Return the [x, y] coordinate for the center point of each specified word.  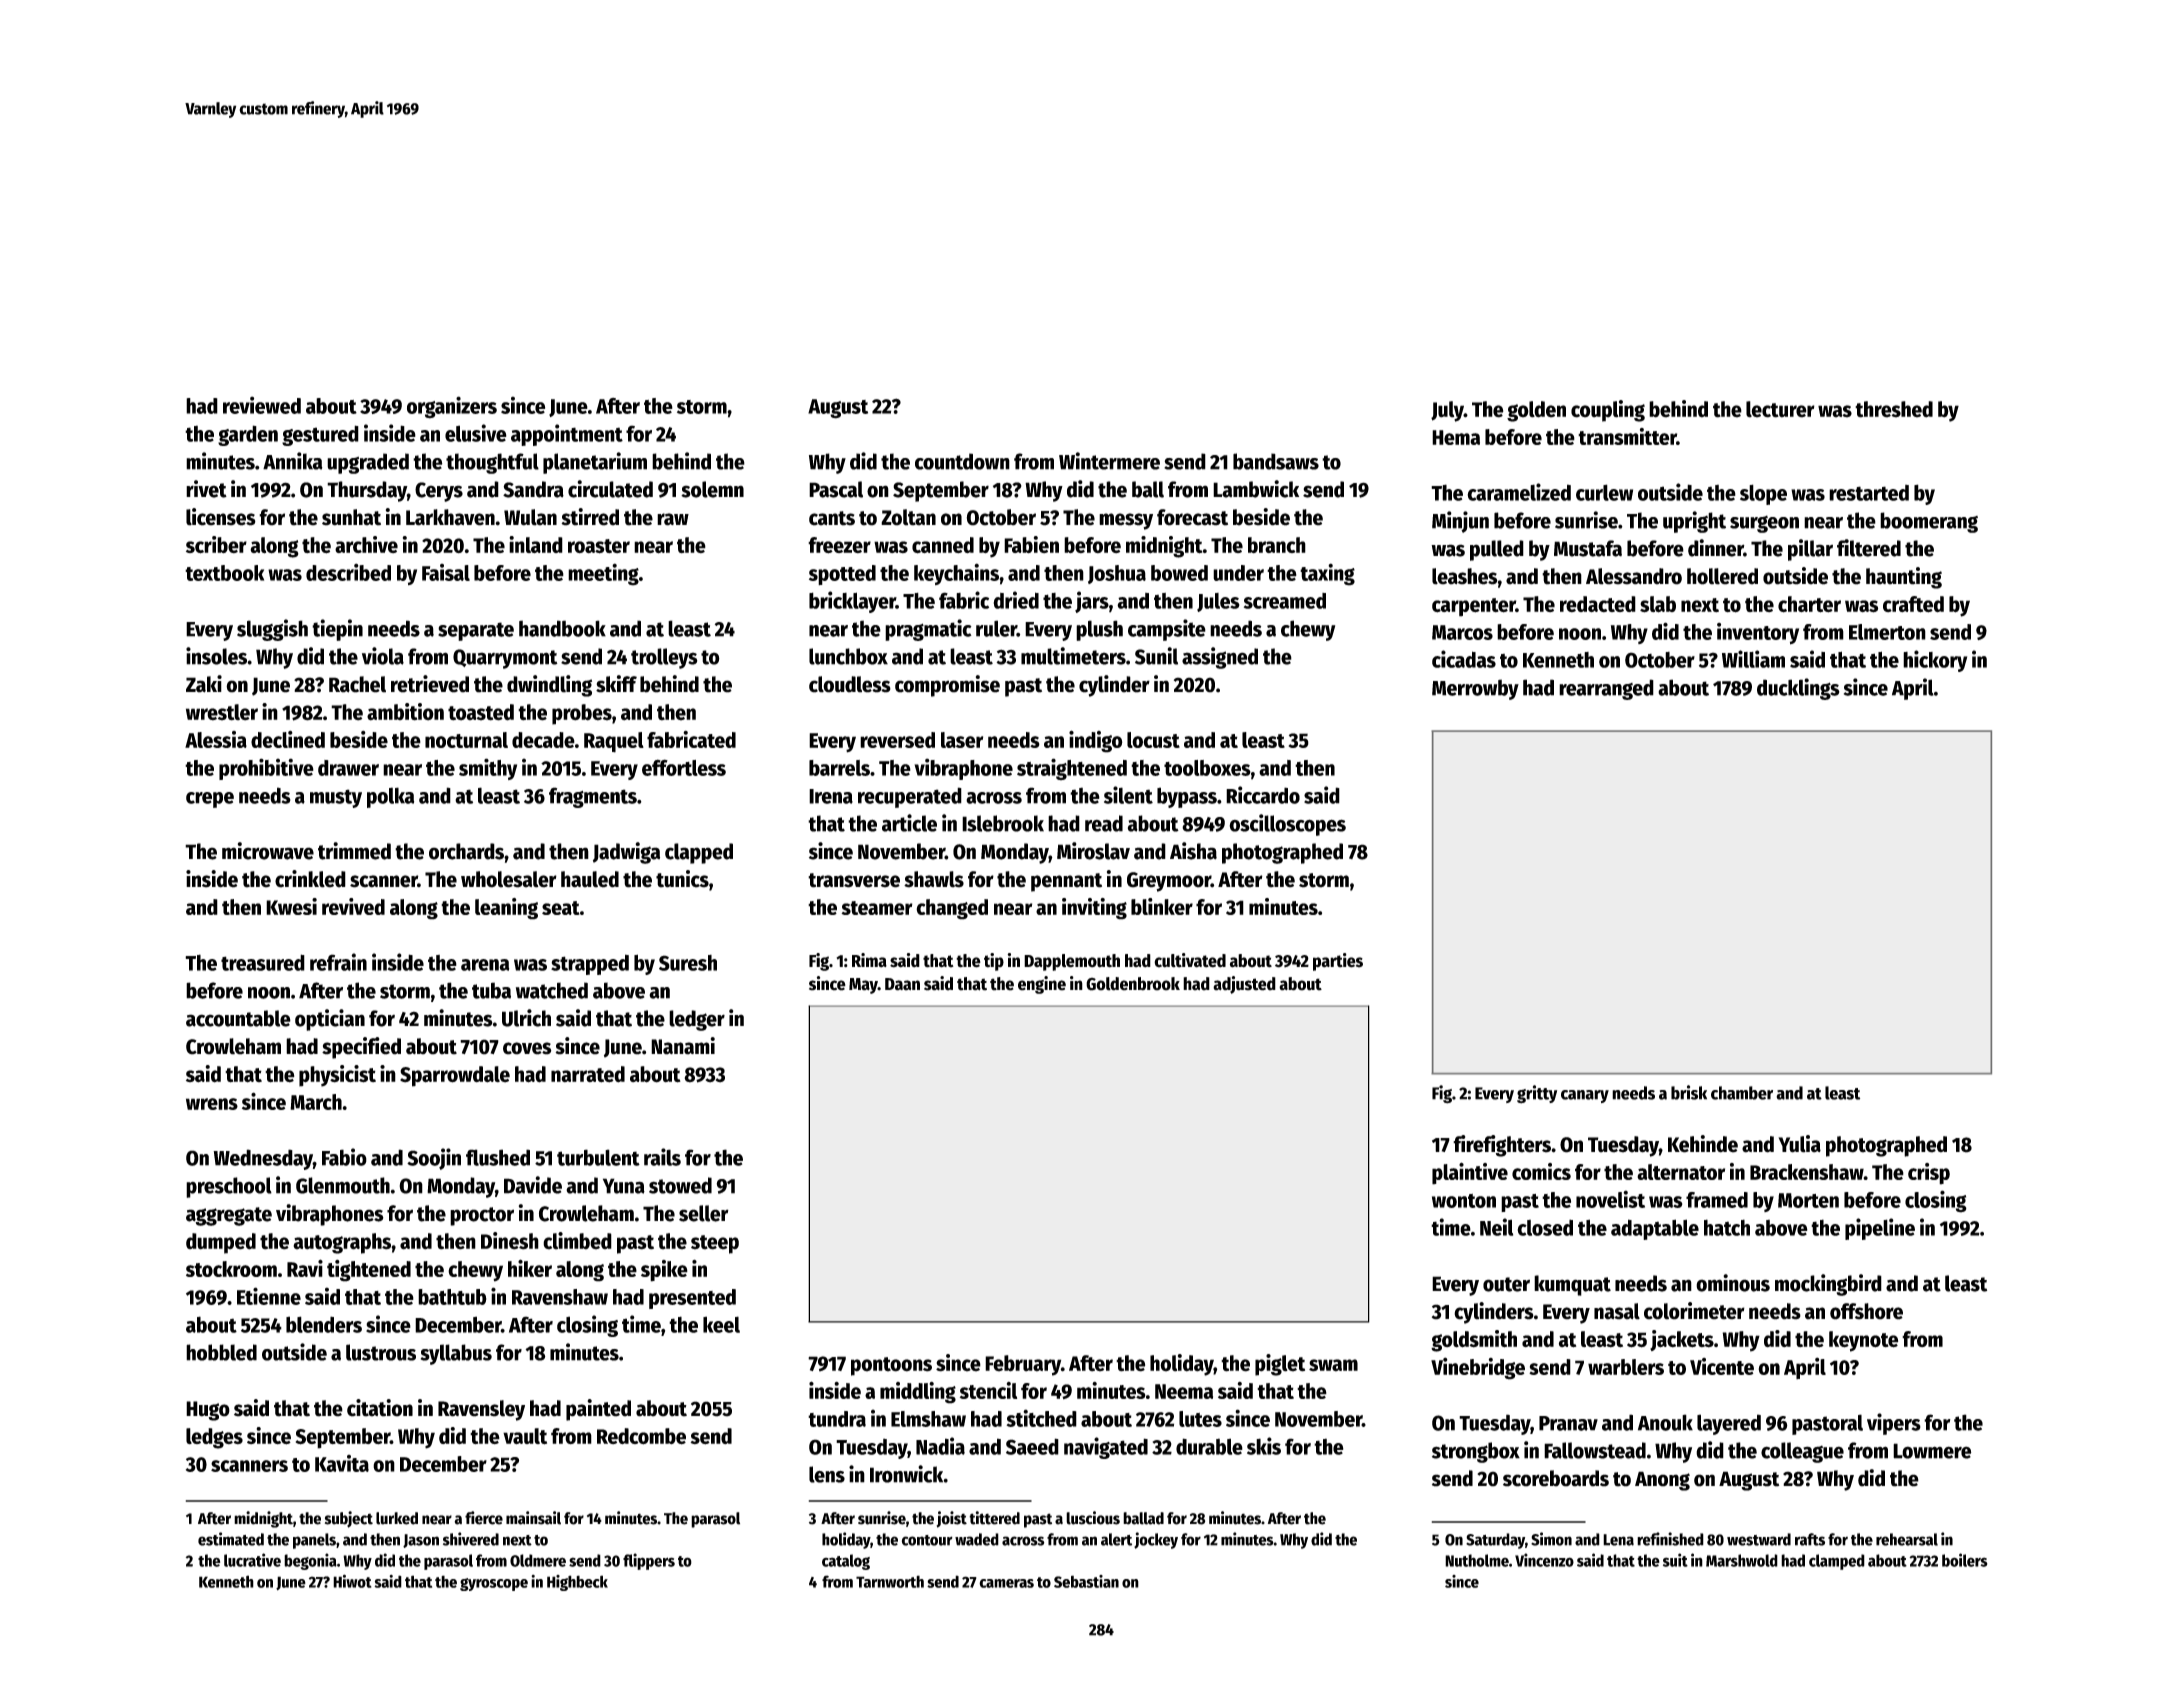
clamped [1837, 1562]
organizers [452, 407]
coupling [1608, 411]
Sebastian [1086, 1581]
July [1447, 411]
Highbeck [577, 1583]
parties [1338, 962]
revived [353, 906]
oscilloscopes [1287, 825]
